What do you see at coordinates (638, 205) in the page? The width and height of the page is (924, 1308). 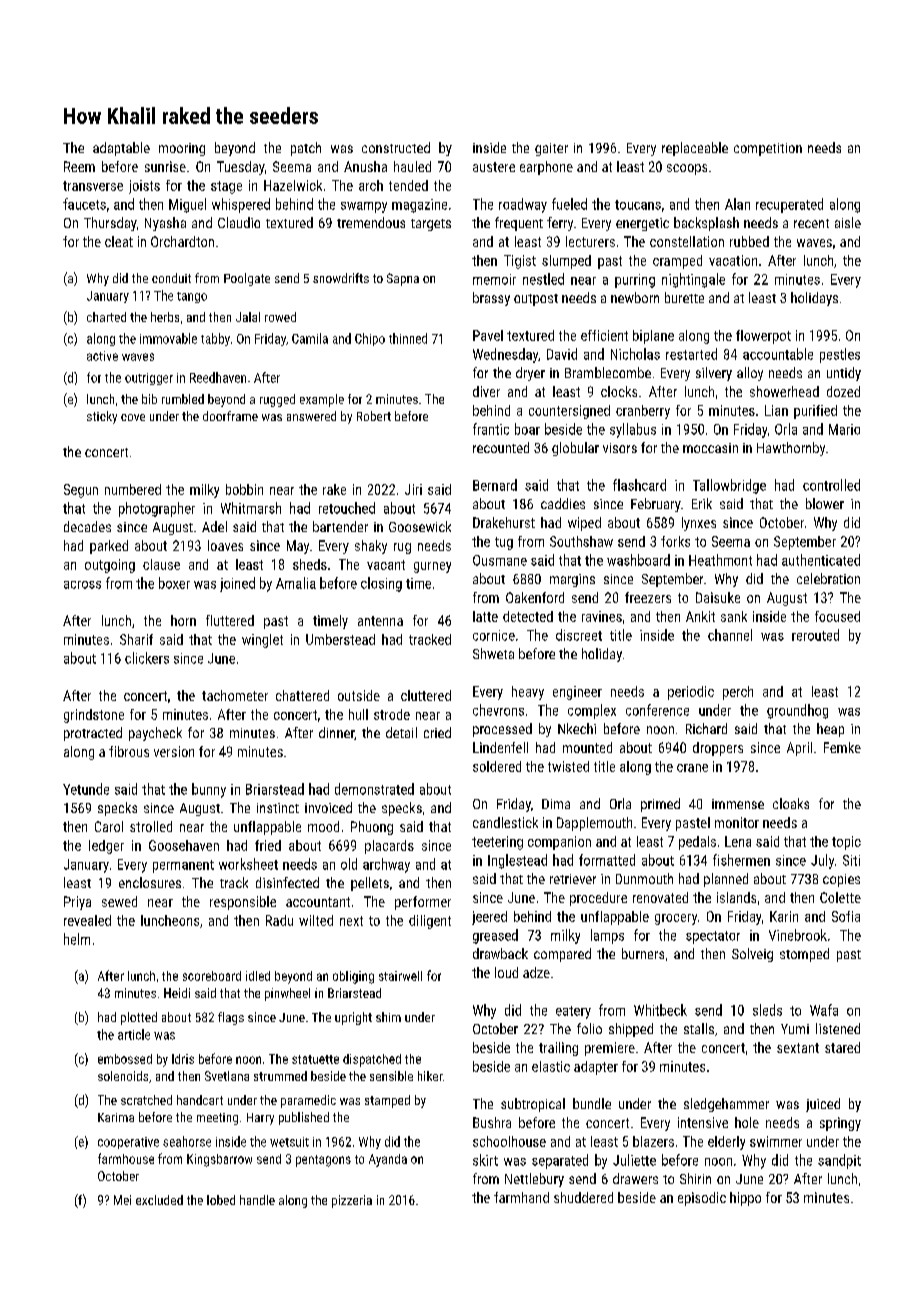 I see `toucans` at bounding box center [638, 205].
